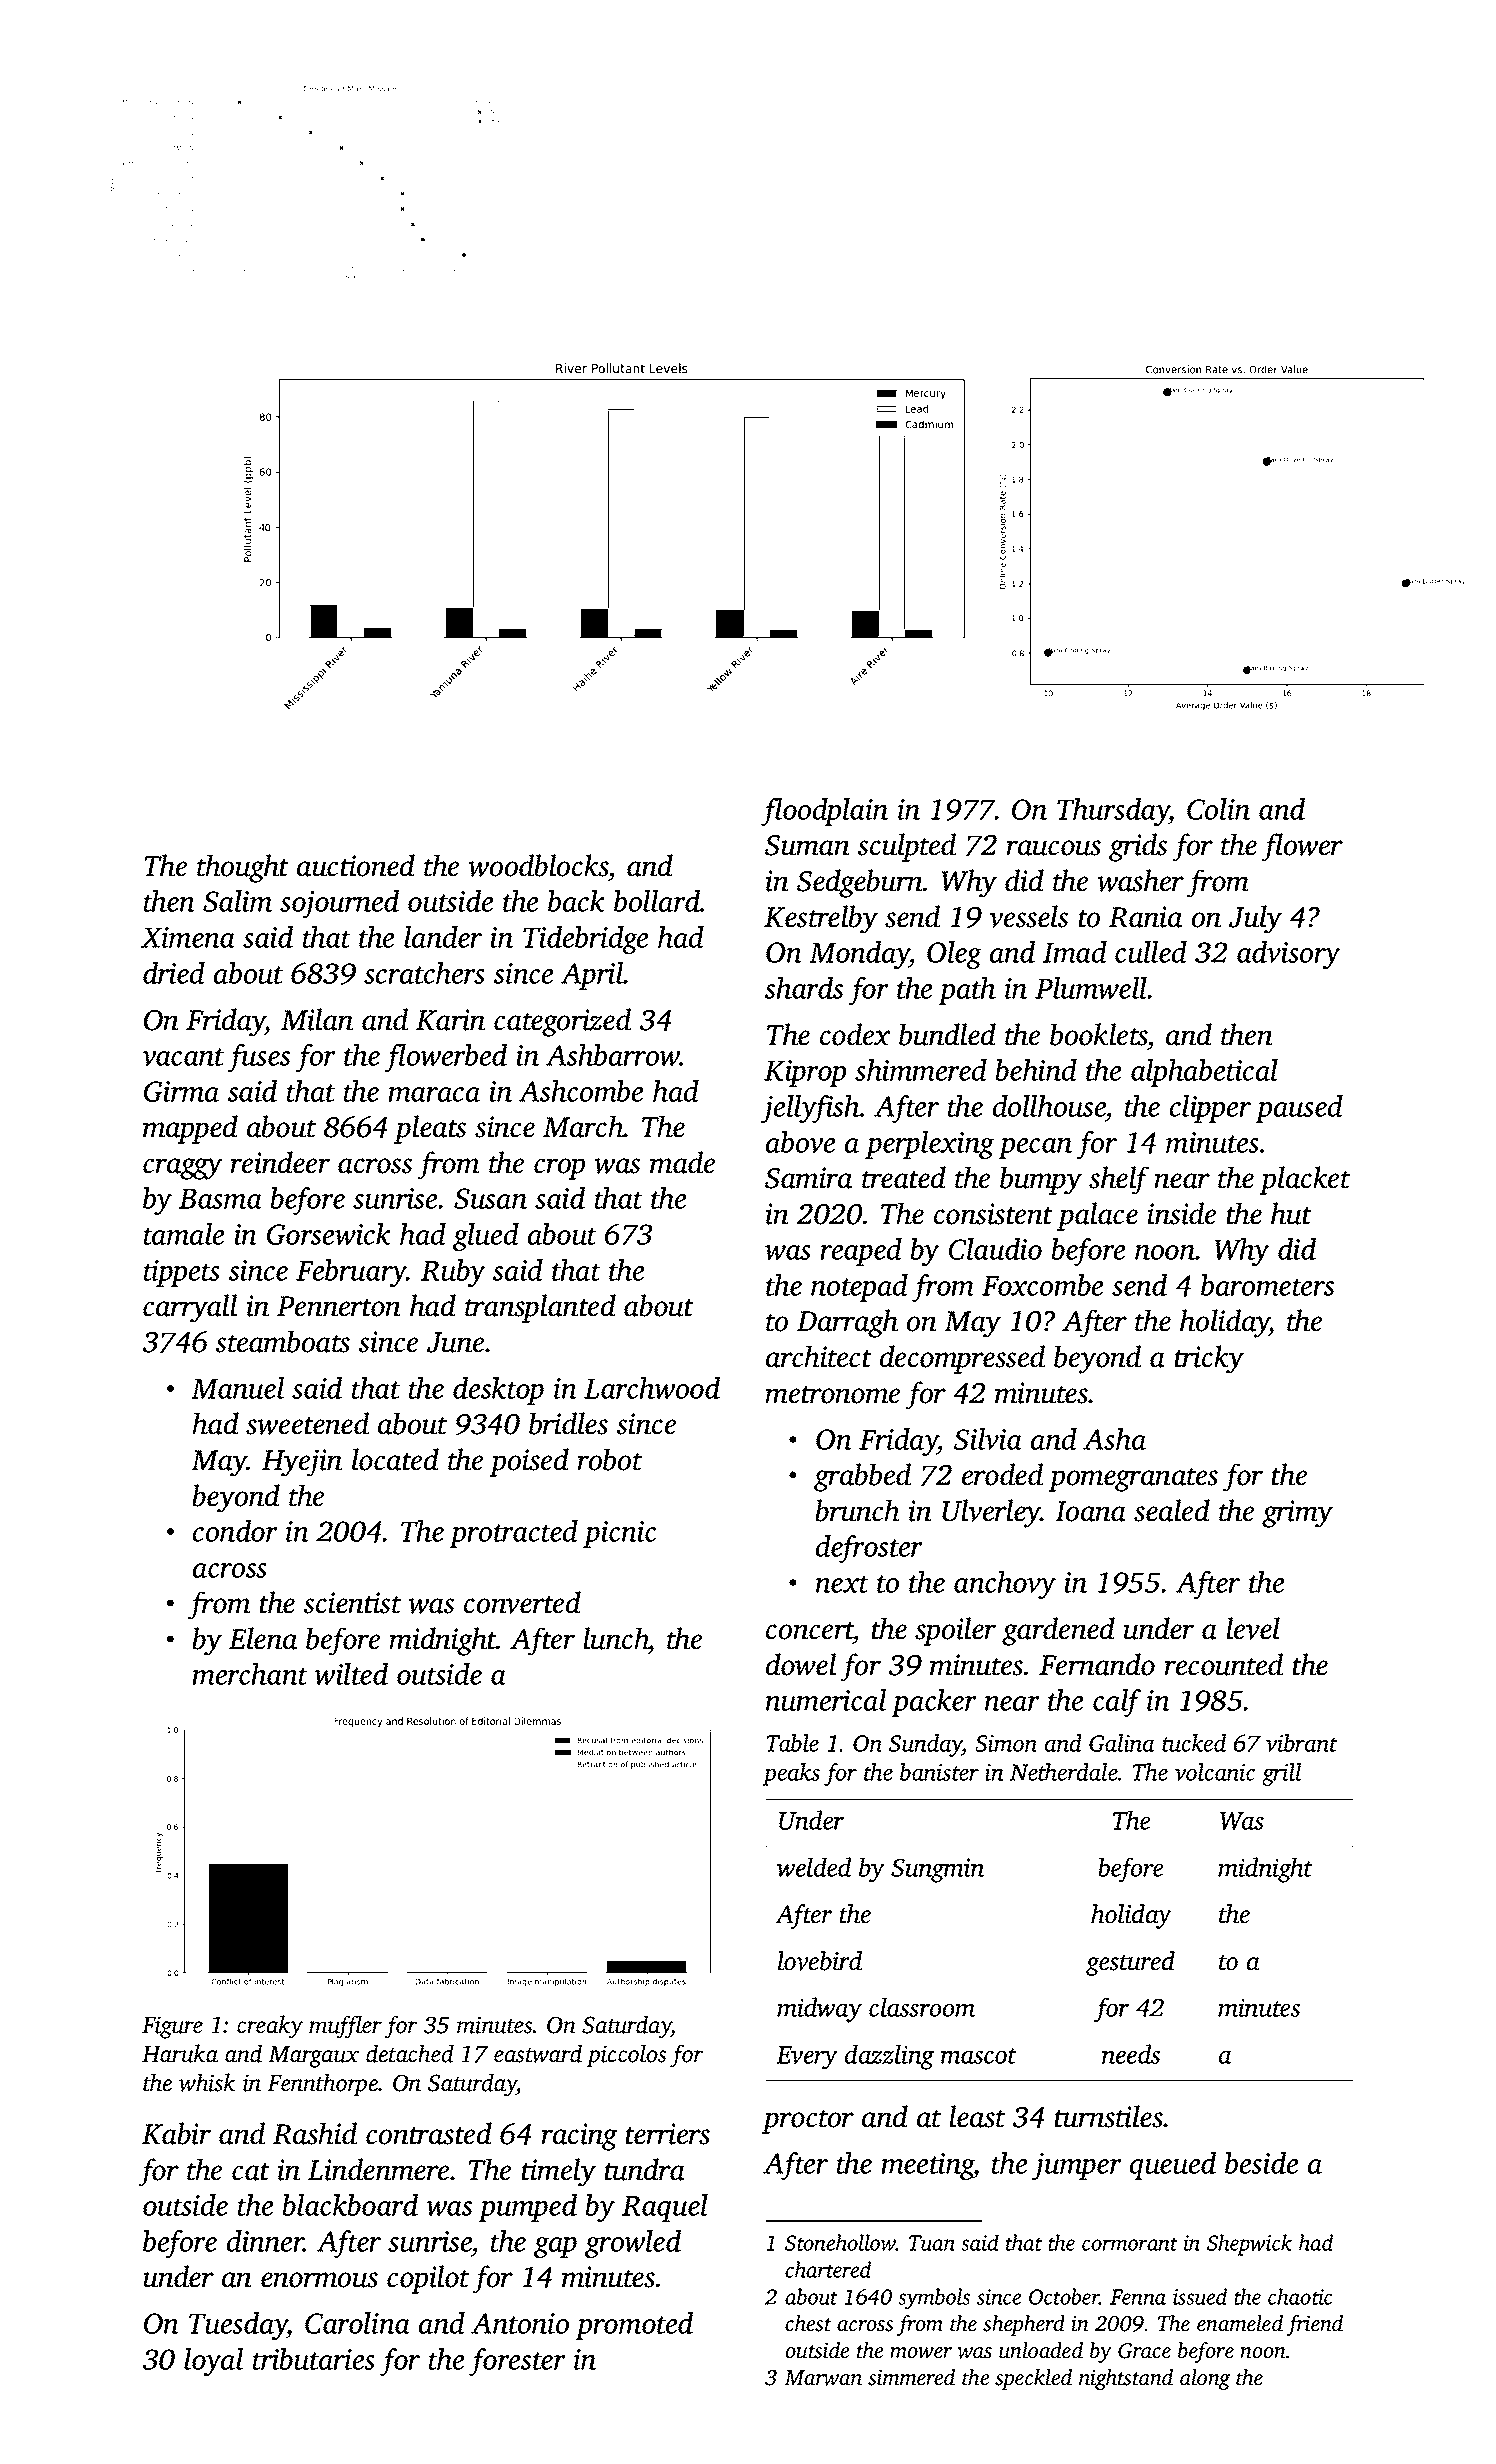 This screenshot has width=1496, height=2464. I want to click on Fernando, so click(1097, 1664).
